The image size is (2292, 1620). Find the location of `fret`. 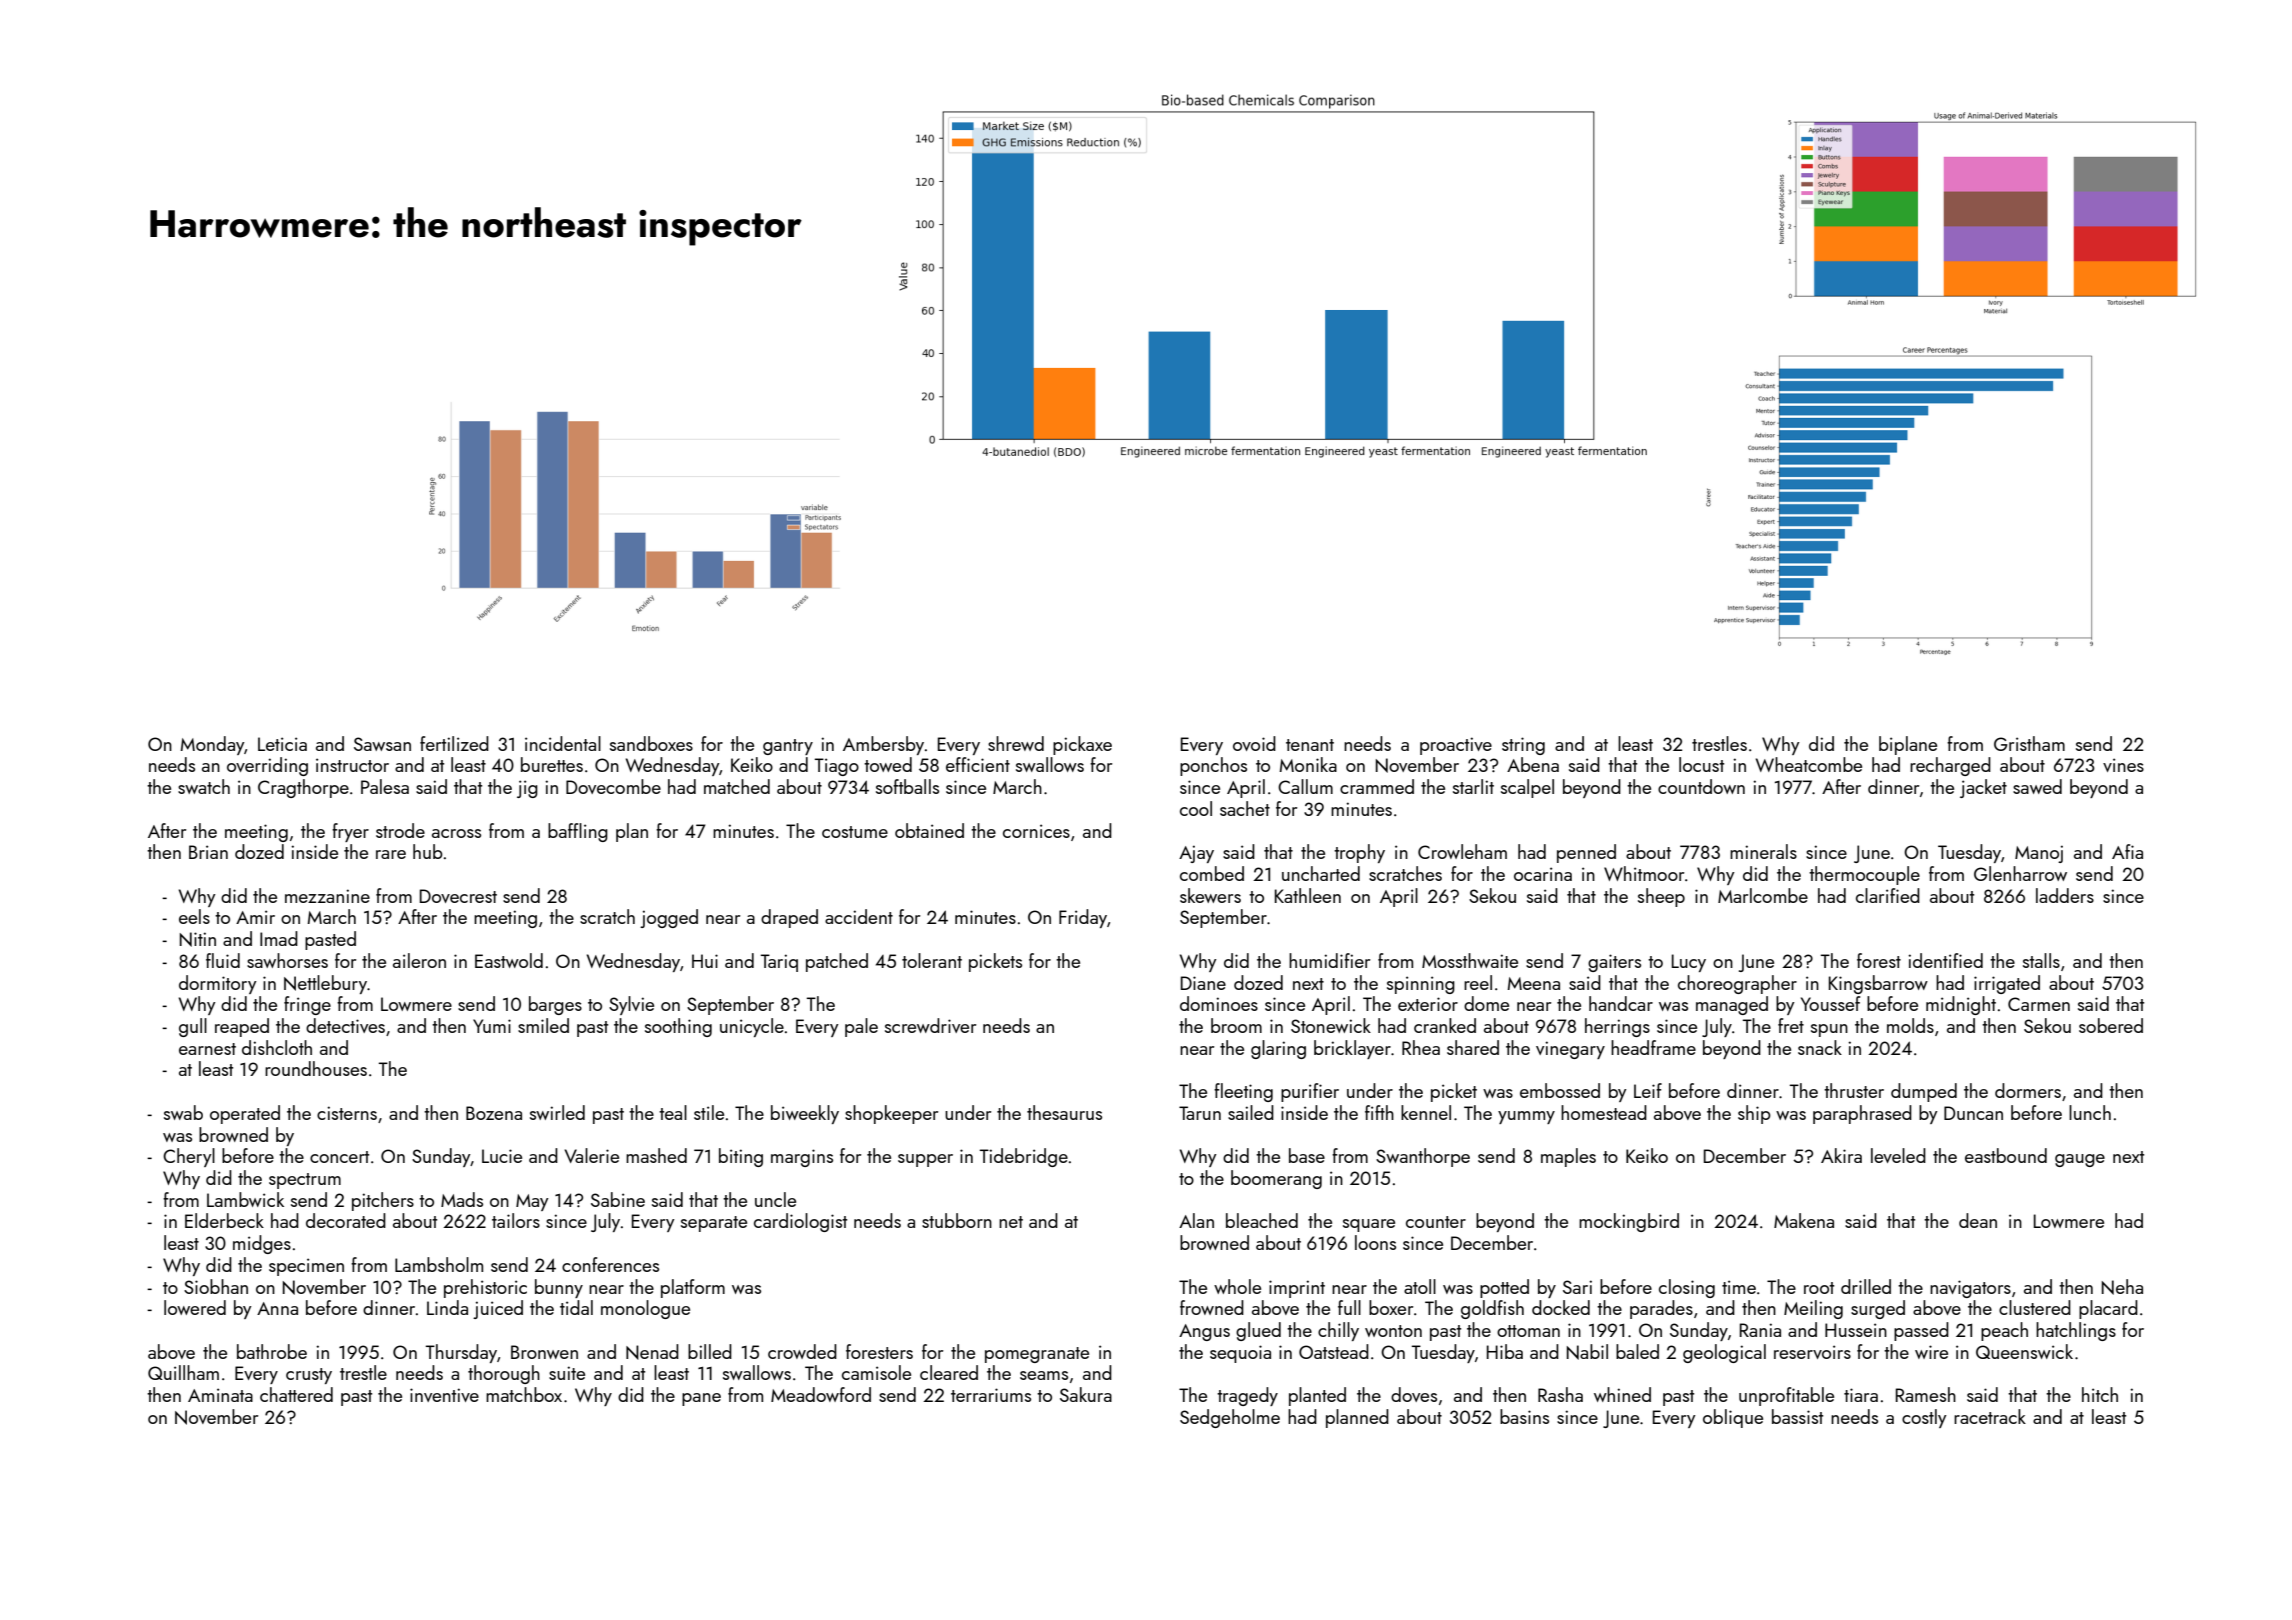

fret is located at coordinates (1791, 1025).
